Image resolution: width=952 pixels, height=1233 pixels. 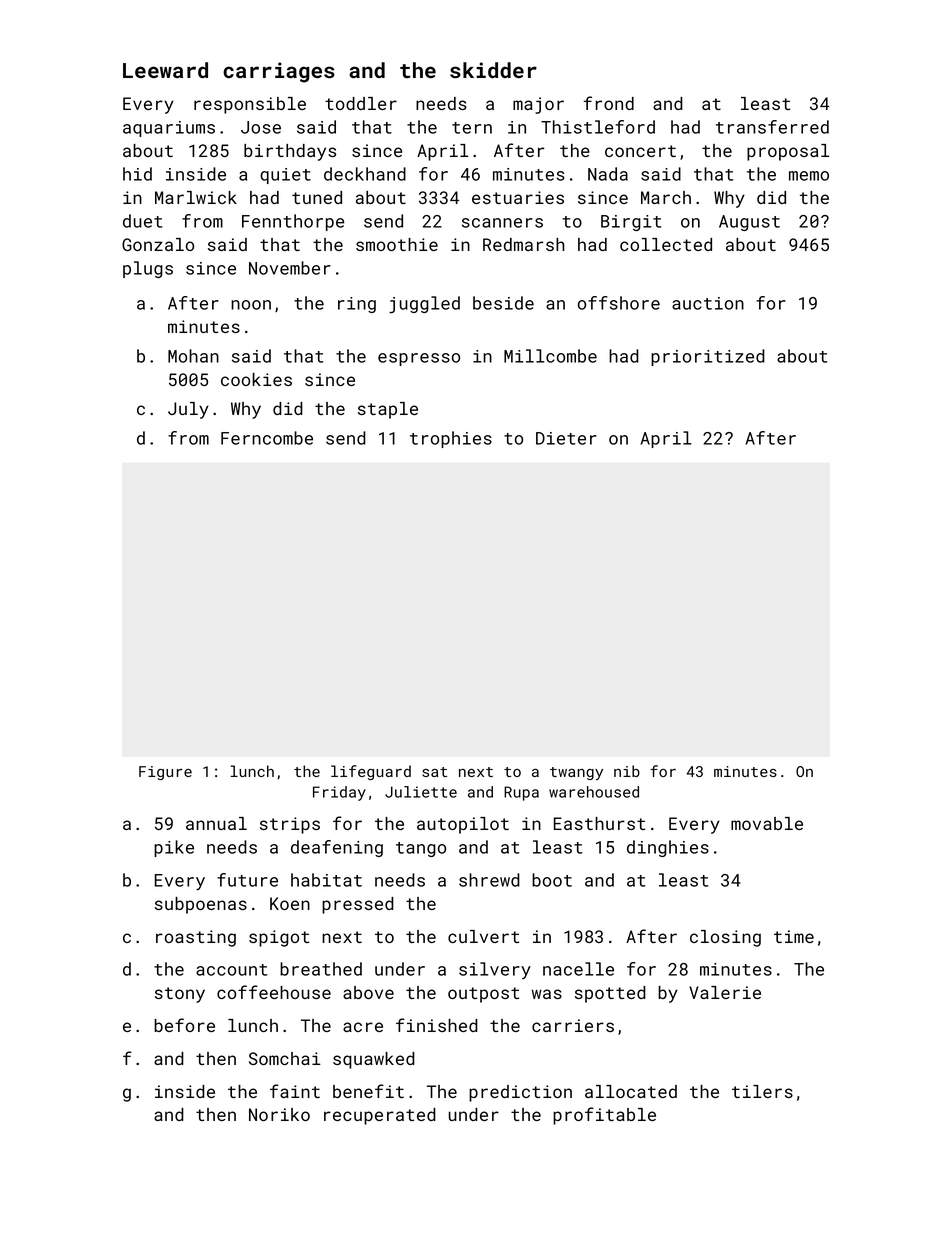 I want to click on benefit, so click(x=368, y=1091).
